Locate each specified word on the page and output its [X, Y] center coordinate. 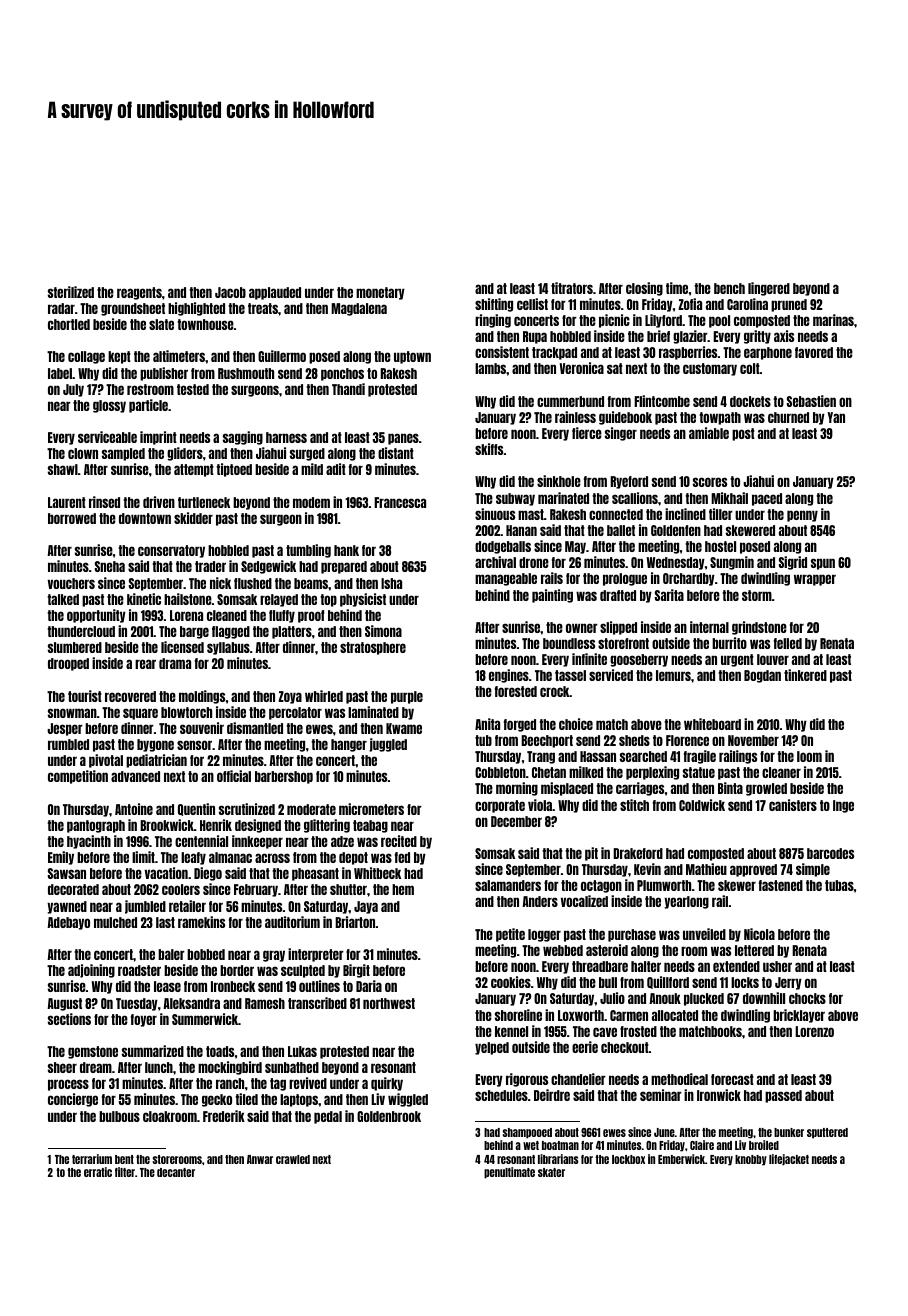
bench [729, 288]
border [237, 970]
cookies [511, 982]
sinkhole [559, 481]
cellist [532, 304]
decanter [176, 1172]
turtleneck [204, 502]
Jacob [230, 292]
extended [736, 966]
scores [710, 482]
